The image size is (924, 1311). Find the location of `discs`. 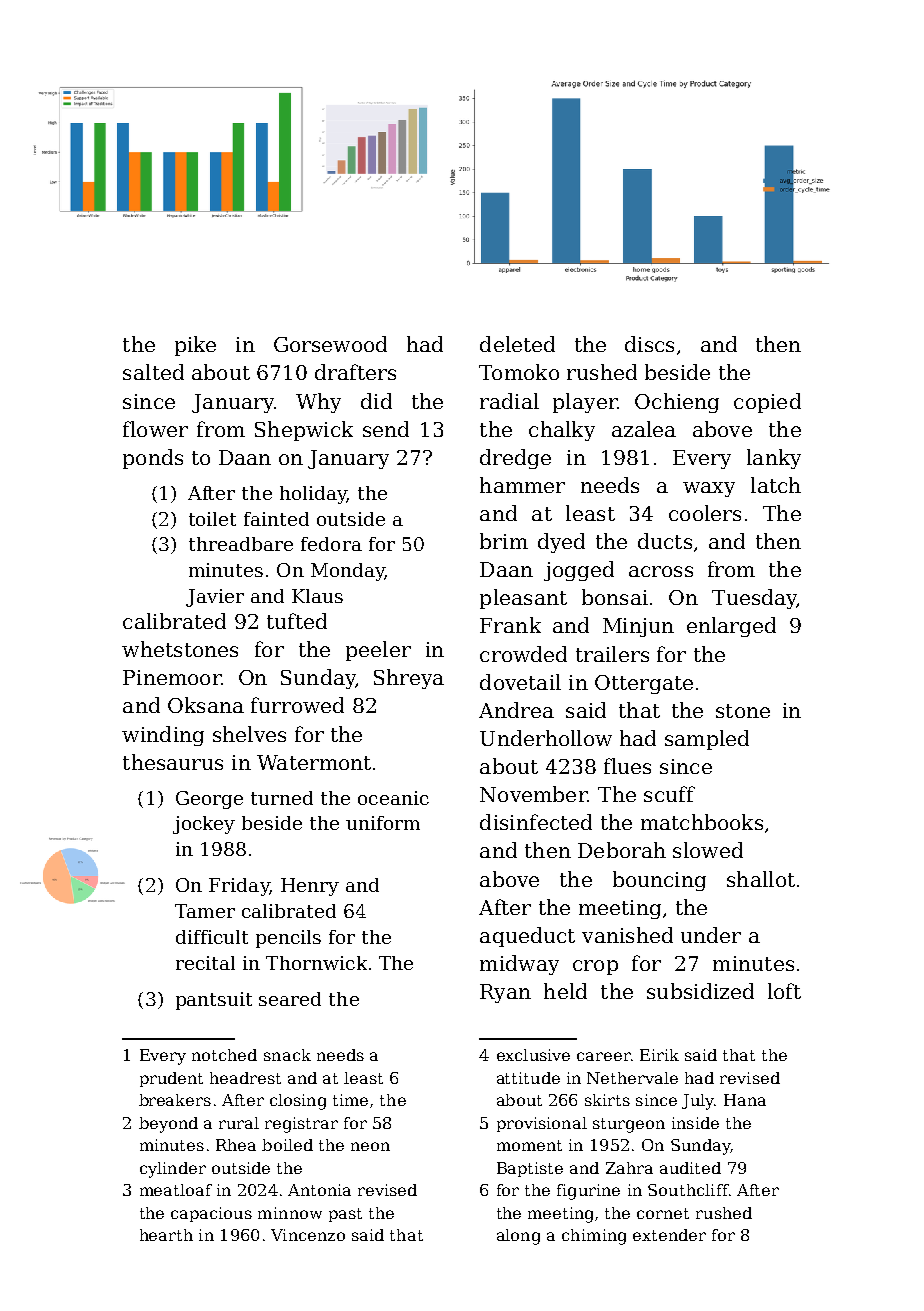

discs is located at coordinates (649, 344).
